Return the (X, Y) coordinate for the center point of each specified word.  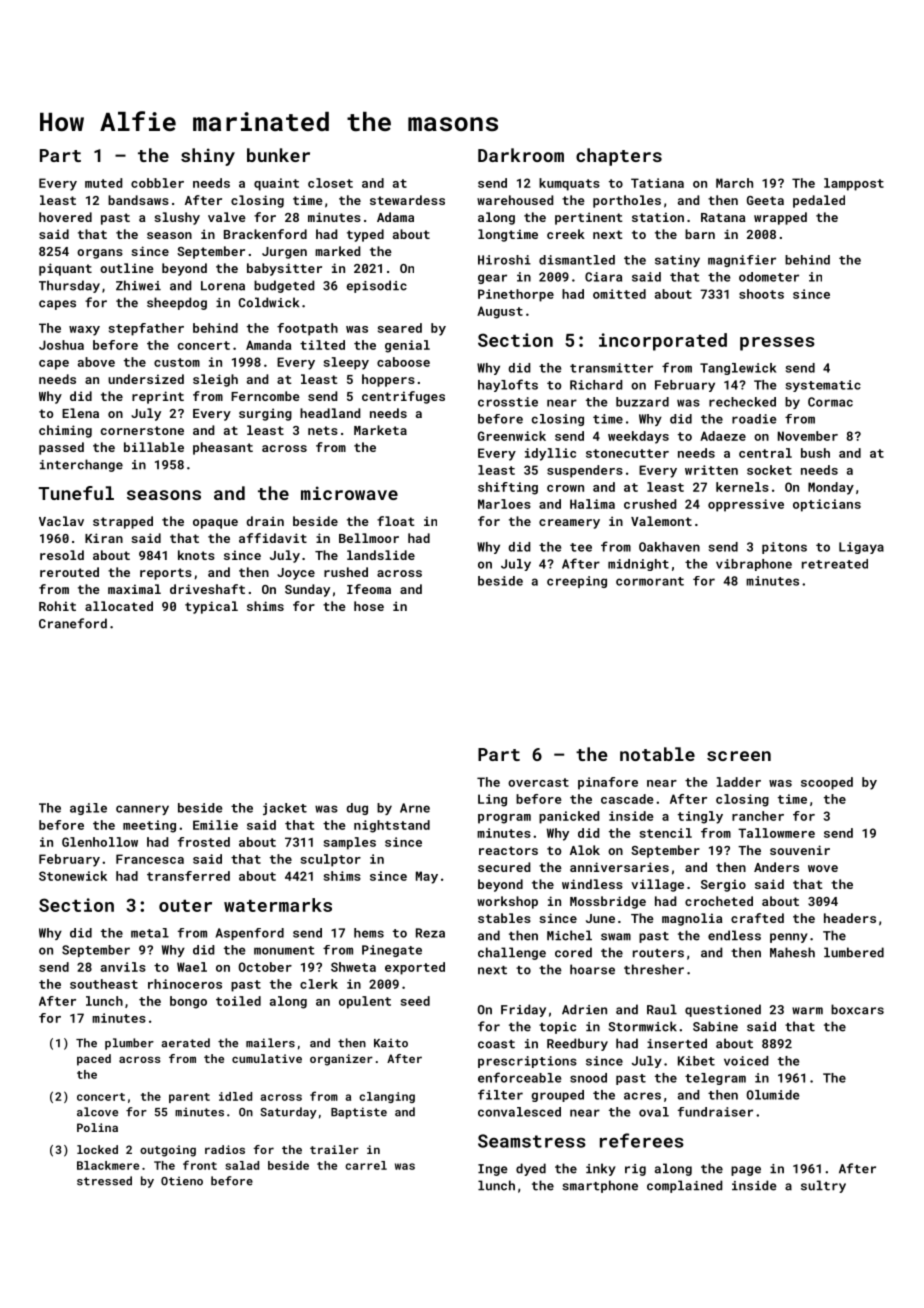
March (734, 183)
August (500, 312)
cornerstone (142, 430)
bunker (278, 155)
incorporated (663, 342)
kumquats (569, 184)
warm (807, 1011)
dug (357, 809)
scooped (827, 783)
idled (235, 1096)
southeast (104, 984)
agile (88, 809)
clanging (387, 1097)
